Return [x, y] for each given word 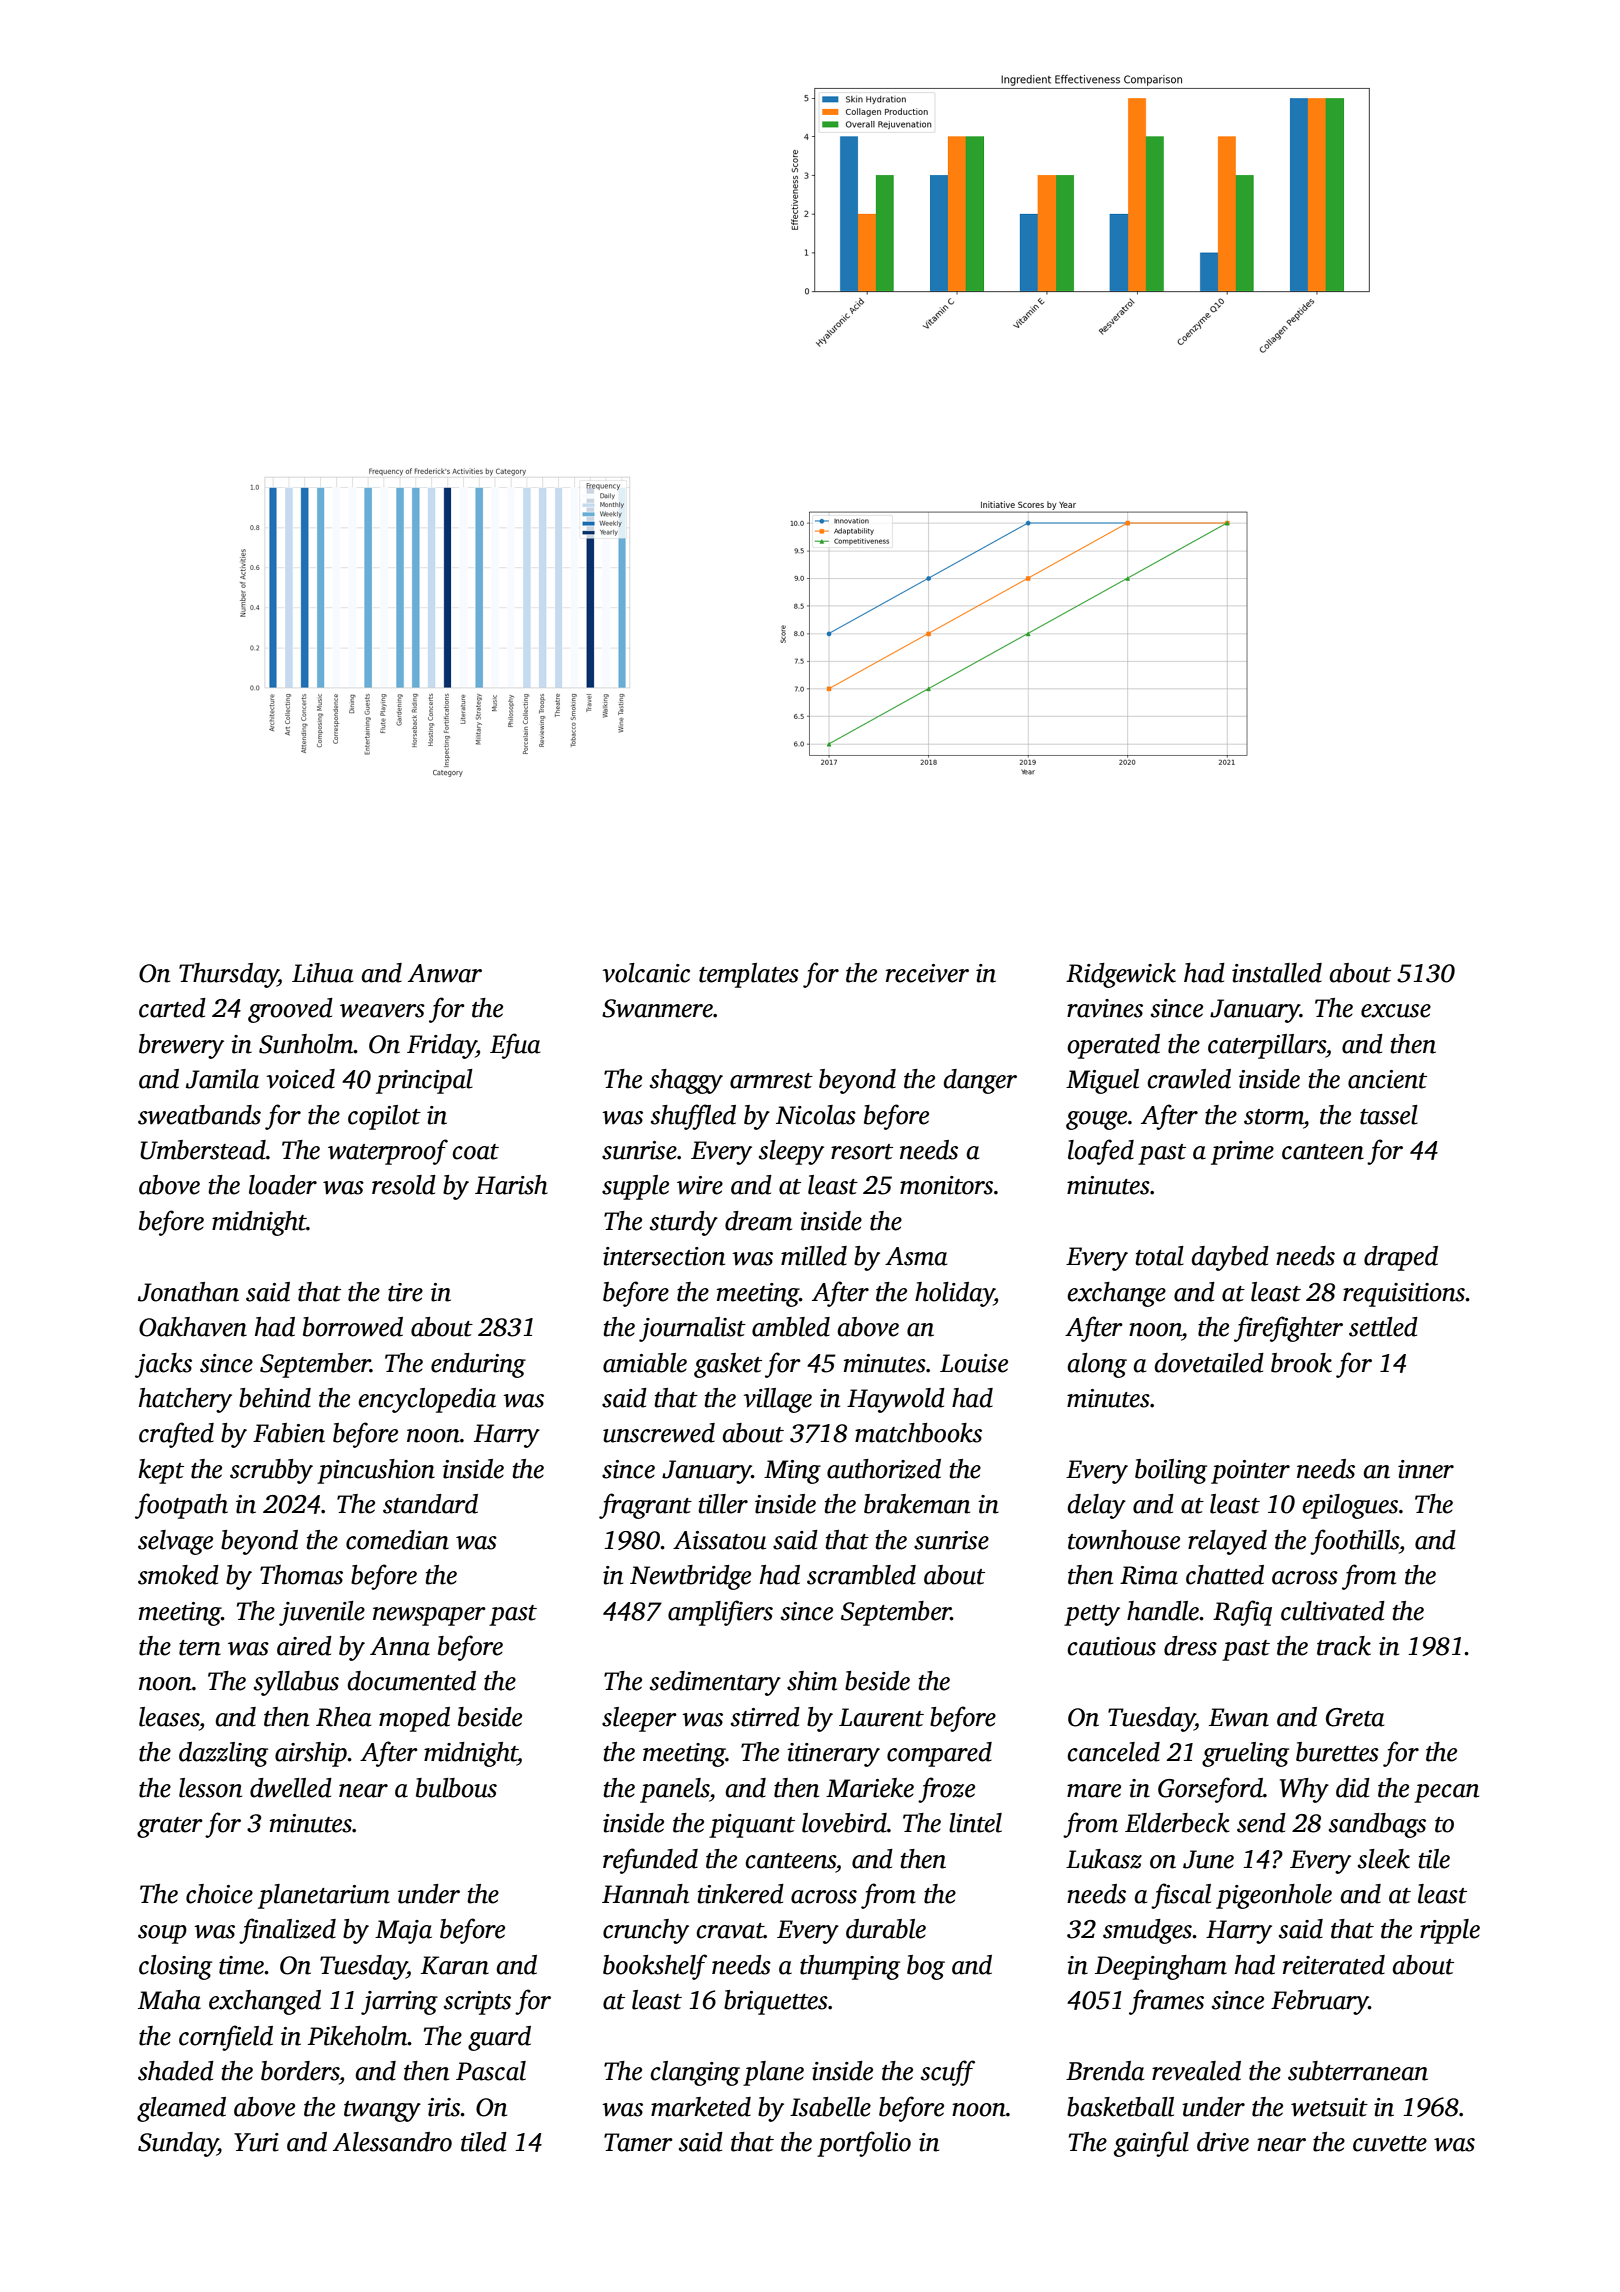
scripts [477, 2003]
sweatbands [199, 1115]
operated [1113, 1046]
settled [1383, 1327]
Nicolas [816, 1115]
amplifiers [720, 1613]
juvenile [322, 1613]
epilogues [1350, 1506]
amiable [645, 1363]
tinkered [740, 1894]
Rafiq [1242, 1613]
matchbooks [918, 1433]
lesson [210, 1788]
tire [405, 1292]
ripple [1450, 1931]
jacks [163, 1365]
